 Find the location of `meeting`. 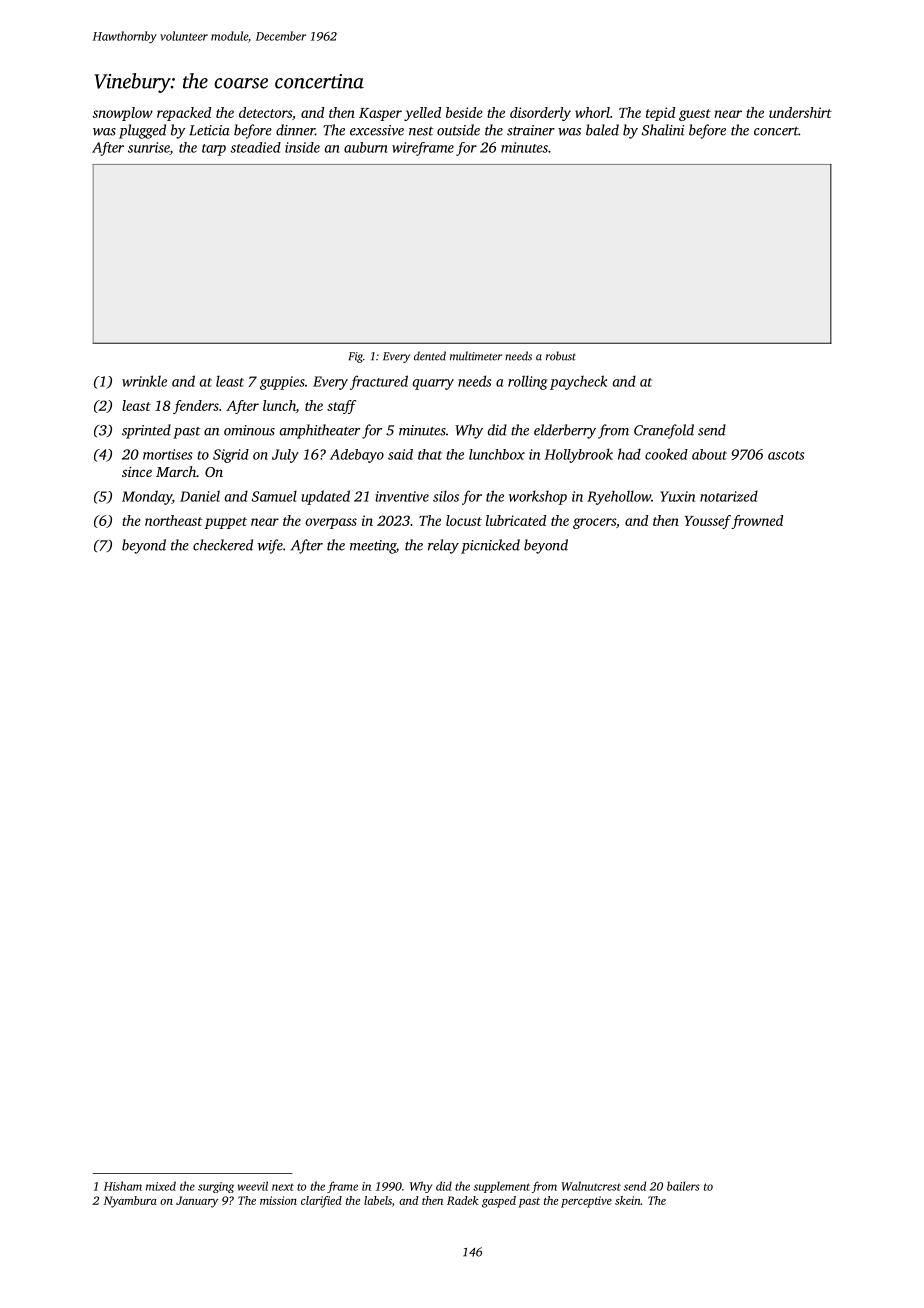

meeting is located at coordinates (373, 547).
